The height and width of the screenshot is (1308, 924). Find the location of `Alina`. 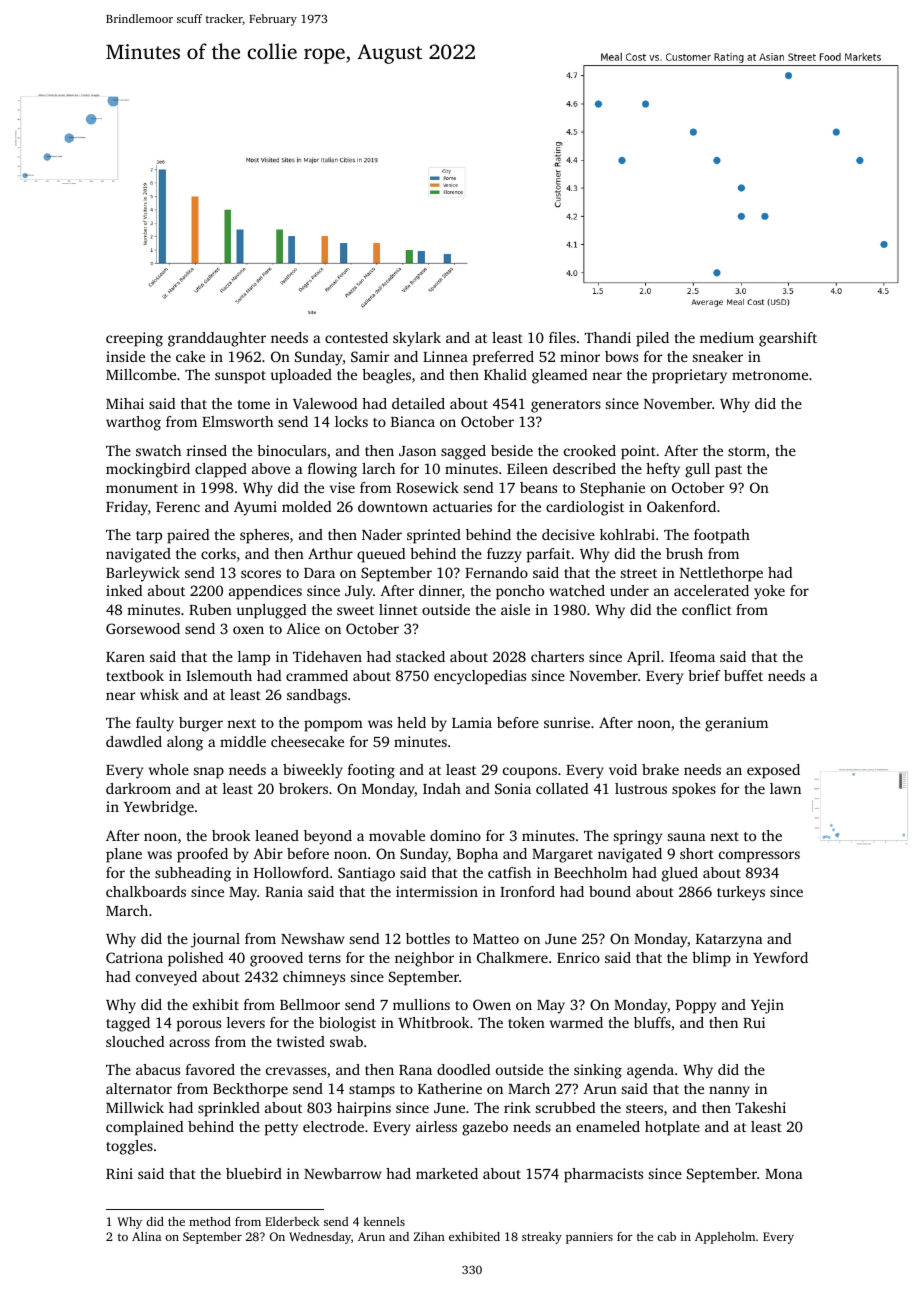

Alina is located at coordinates (146, 1236).
